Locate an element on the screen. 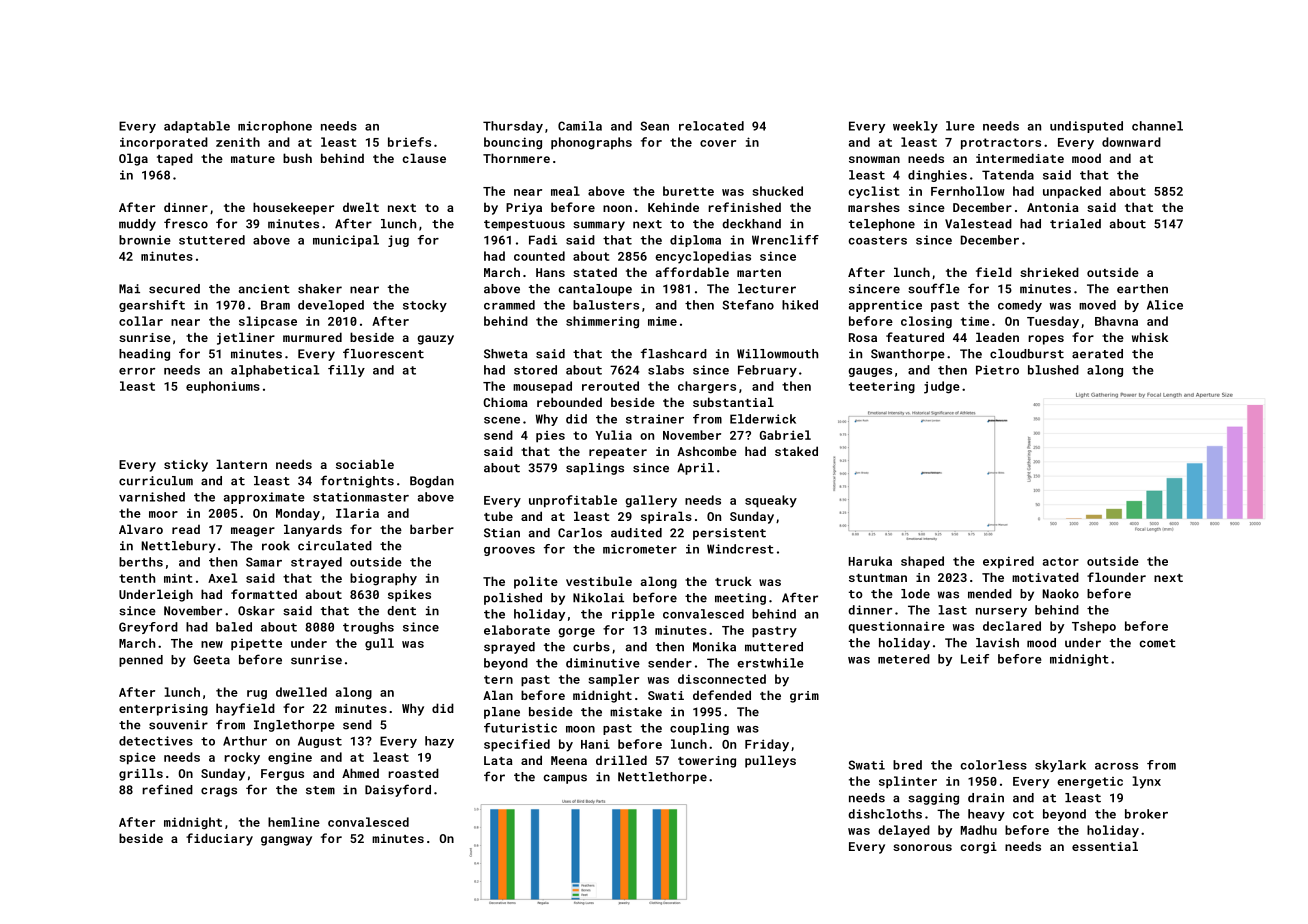 The width and height of the screenshot is (1308, 924). unpacked is located at coordinates (1072, 192).
